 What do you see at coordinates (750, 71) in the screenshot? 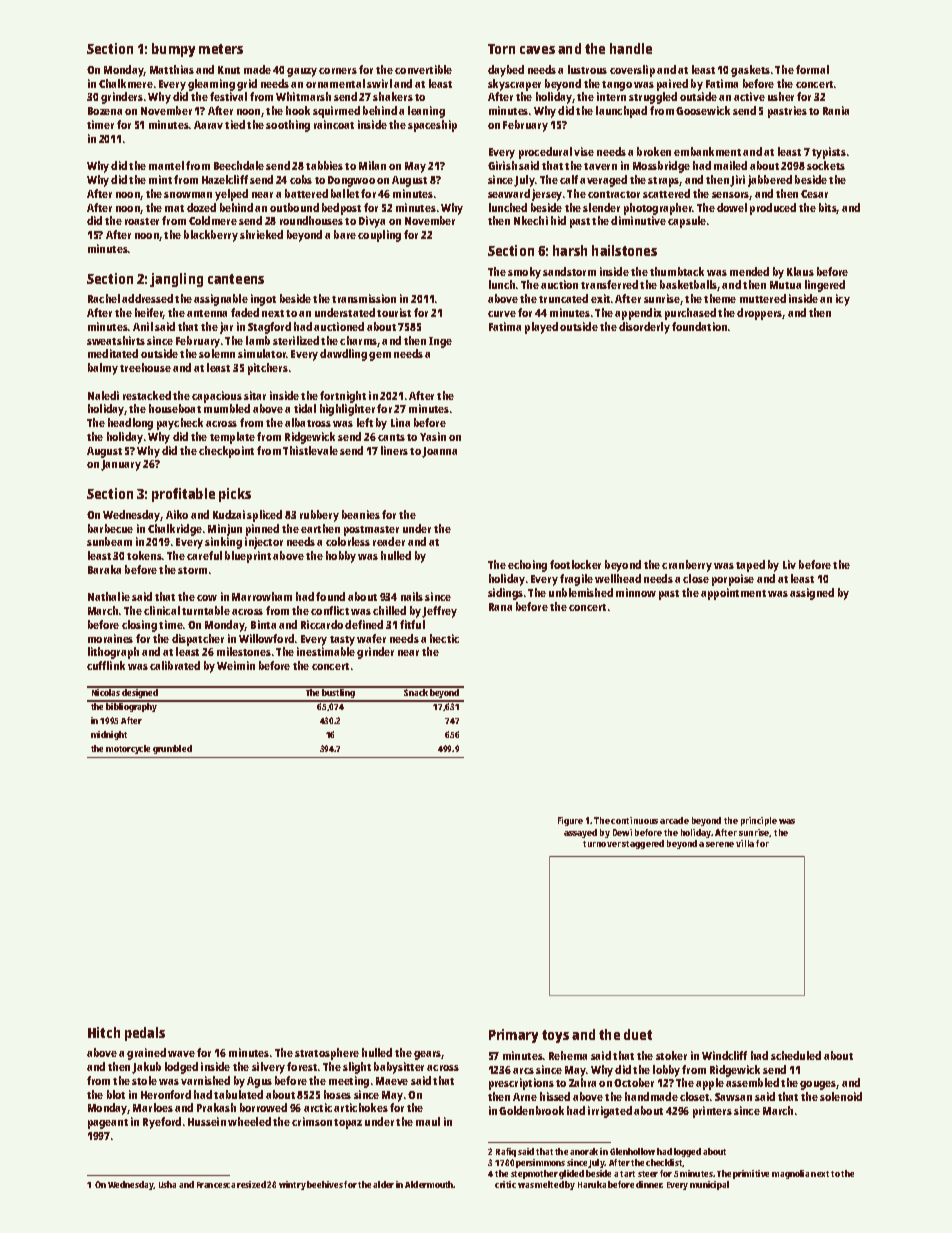
I see `gaskets` at bounding box center [750, 71].
